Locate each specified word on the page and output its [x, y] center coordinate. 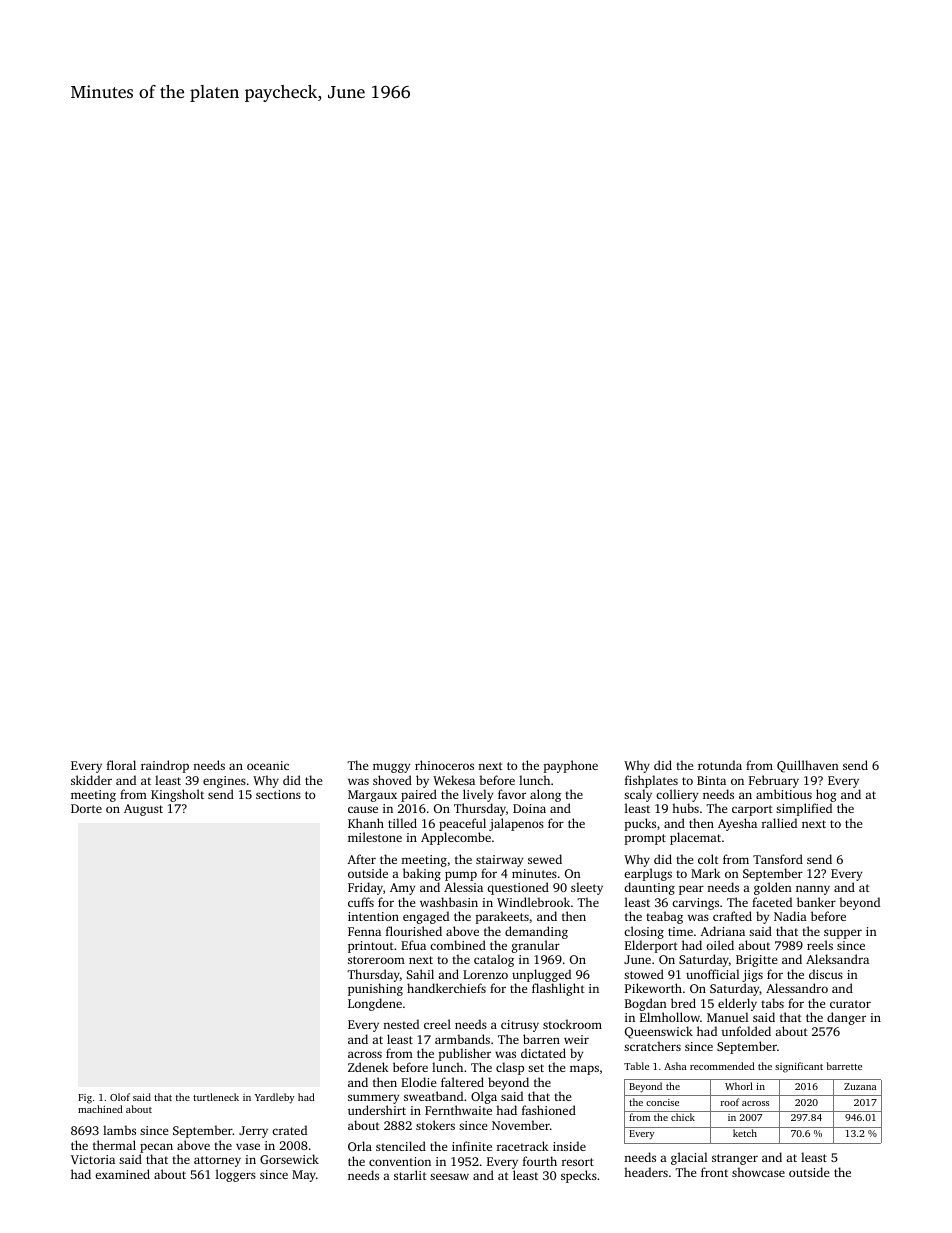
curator [850, 1004]
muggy [391, 768]
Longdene [375, 1004]
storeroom [376, 960]
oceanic [268, 765]
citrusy [520, 1026]
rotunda [720, 765]
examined [122, 1174]
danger [846, 1018]
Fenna [364, 931]
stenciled [401, 1146]
